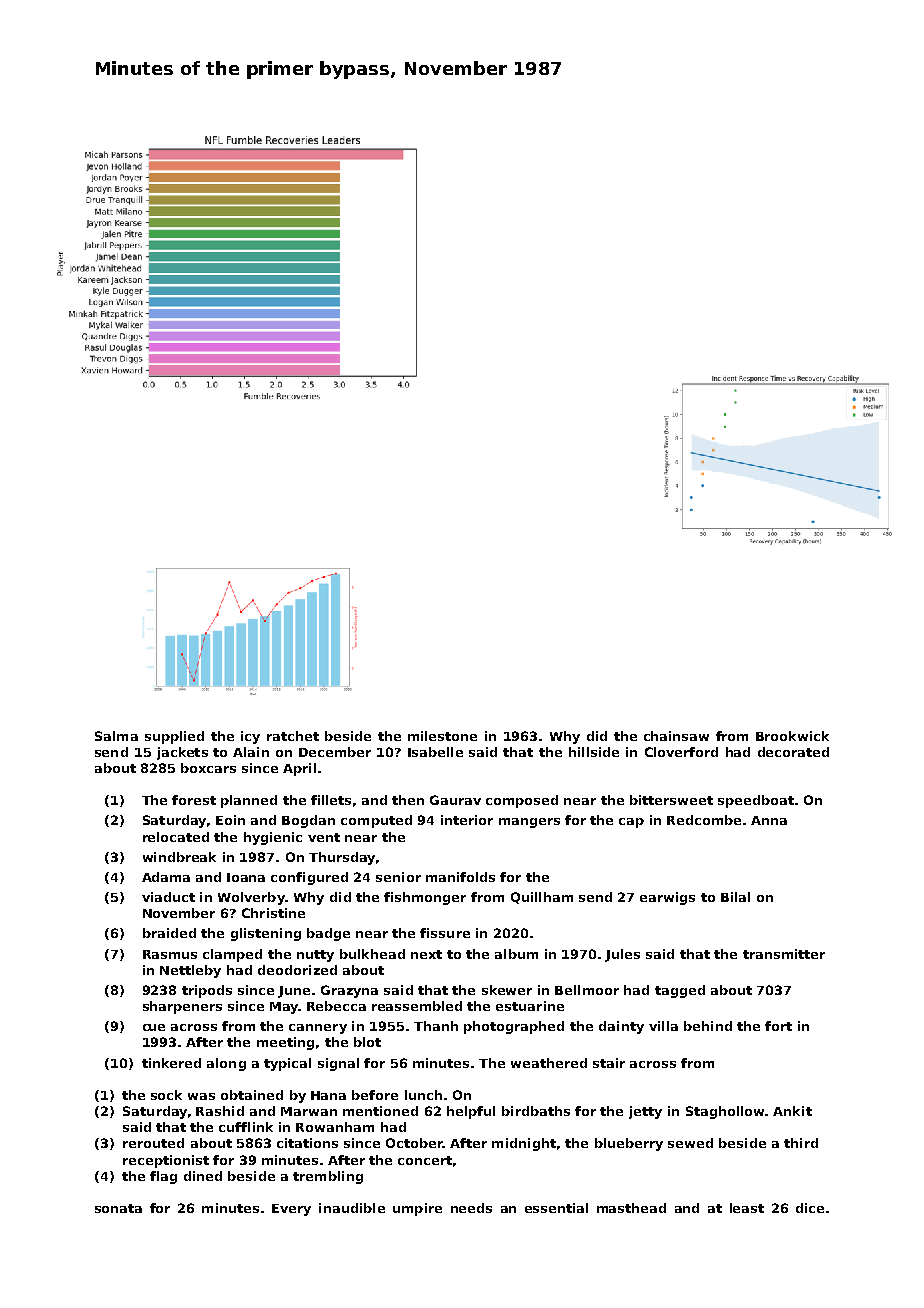 The width and height of the screenshot is (924, 1308). What do you see at coordinates (769, 820) in the screenshot?
I see `Anna` at bounding box center [769, 820].
